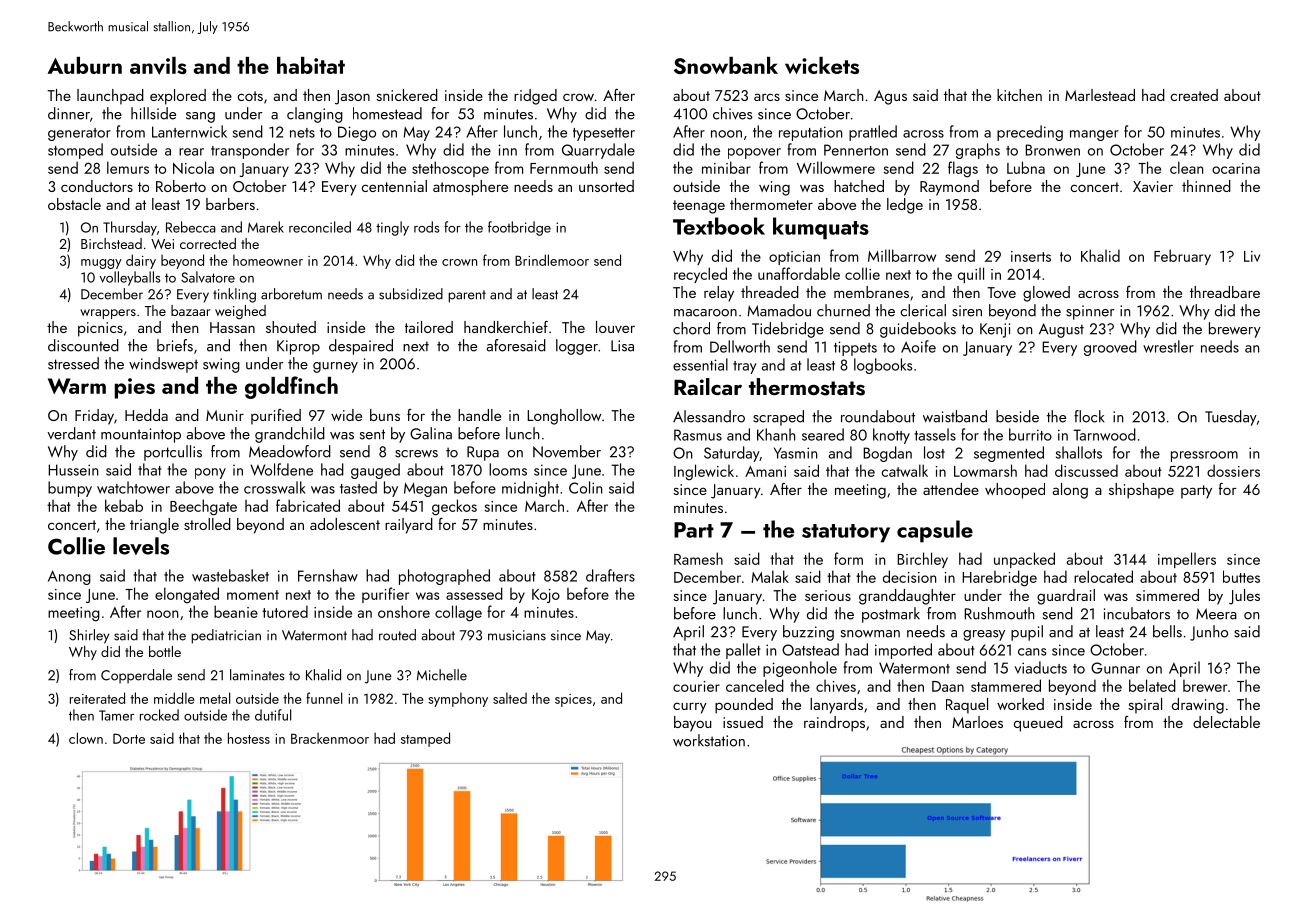 Image resolution: width=1308 pixels, height=924 pixels. I want to click on Auburn, so click(85, 65).
